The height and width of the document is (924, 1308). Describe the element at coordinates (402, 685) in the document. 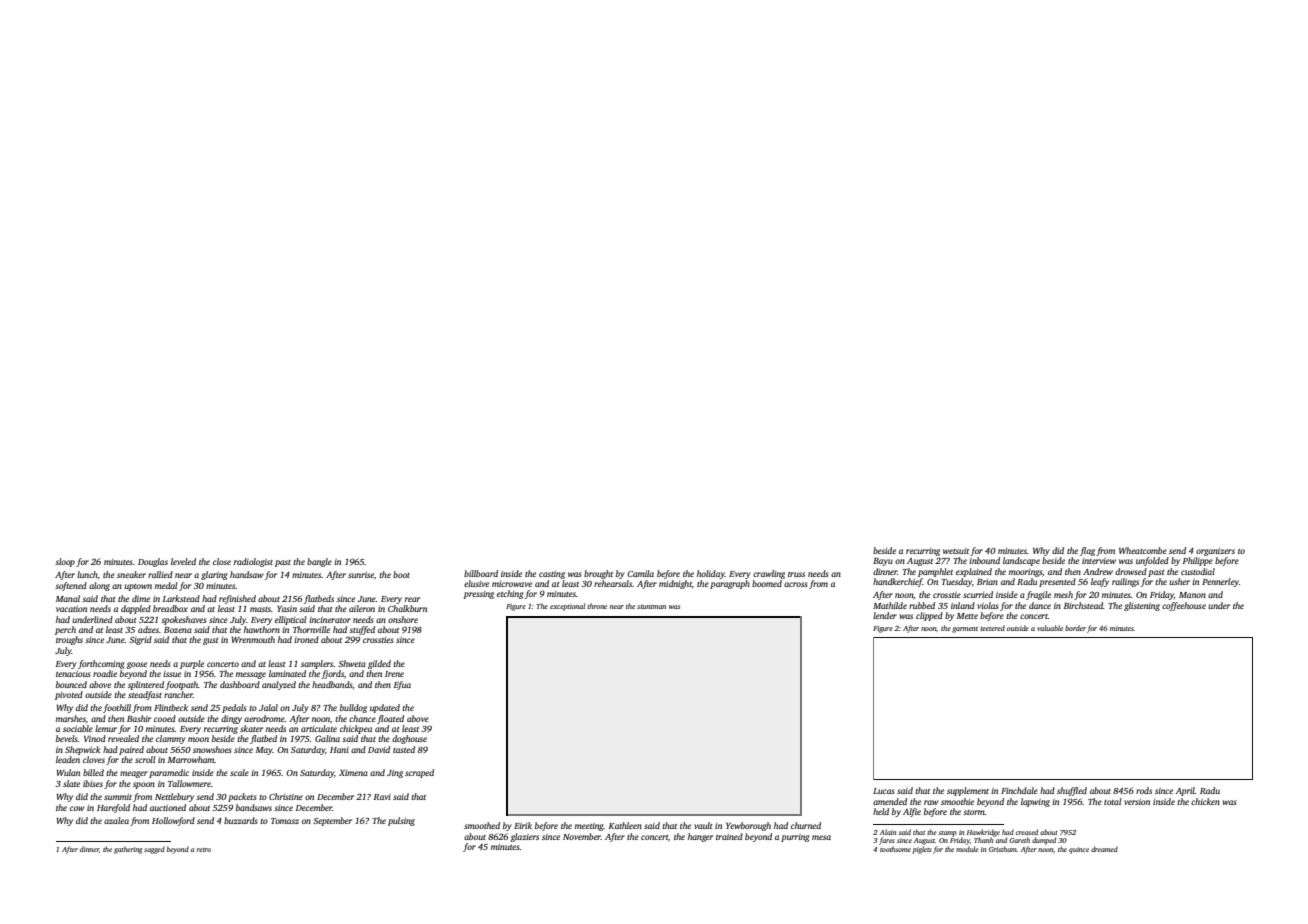

I see `Efua` at that location.
